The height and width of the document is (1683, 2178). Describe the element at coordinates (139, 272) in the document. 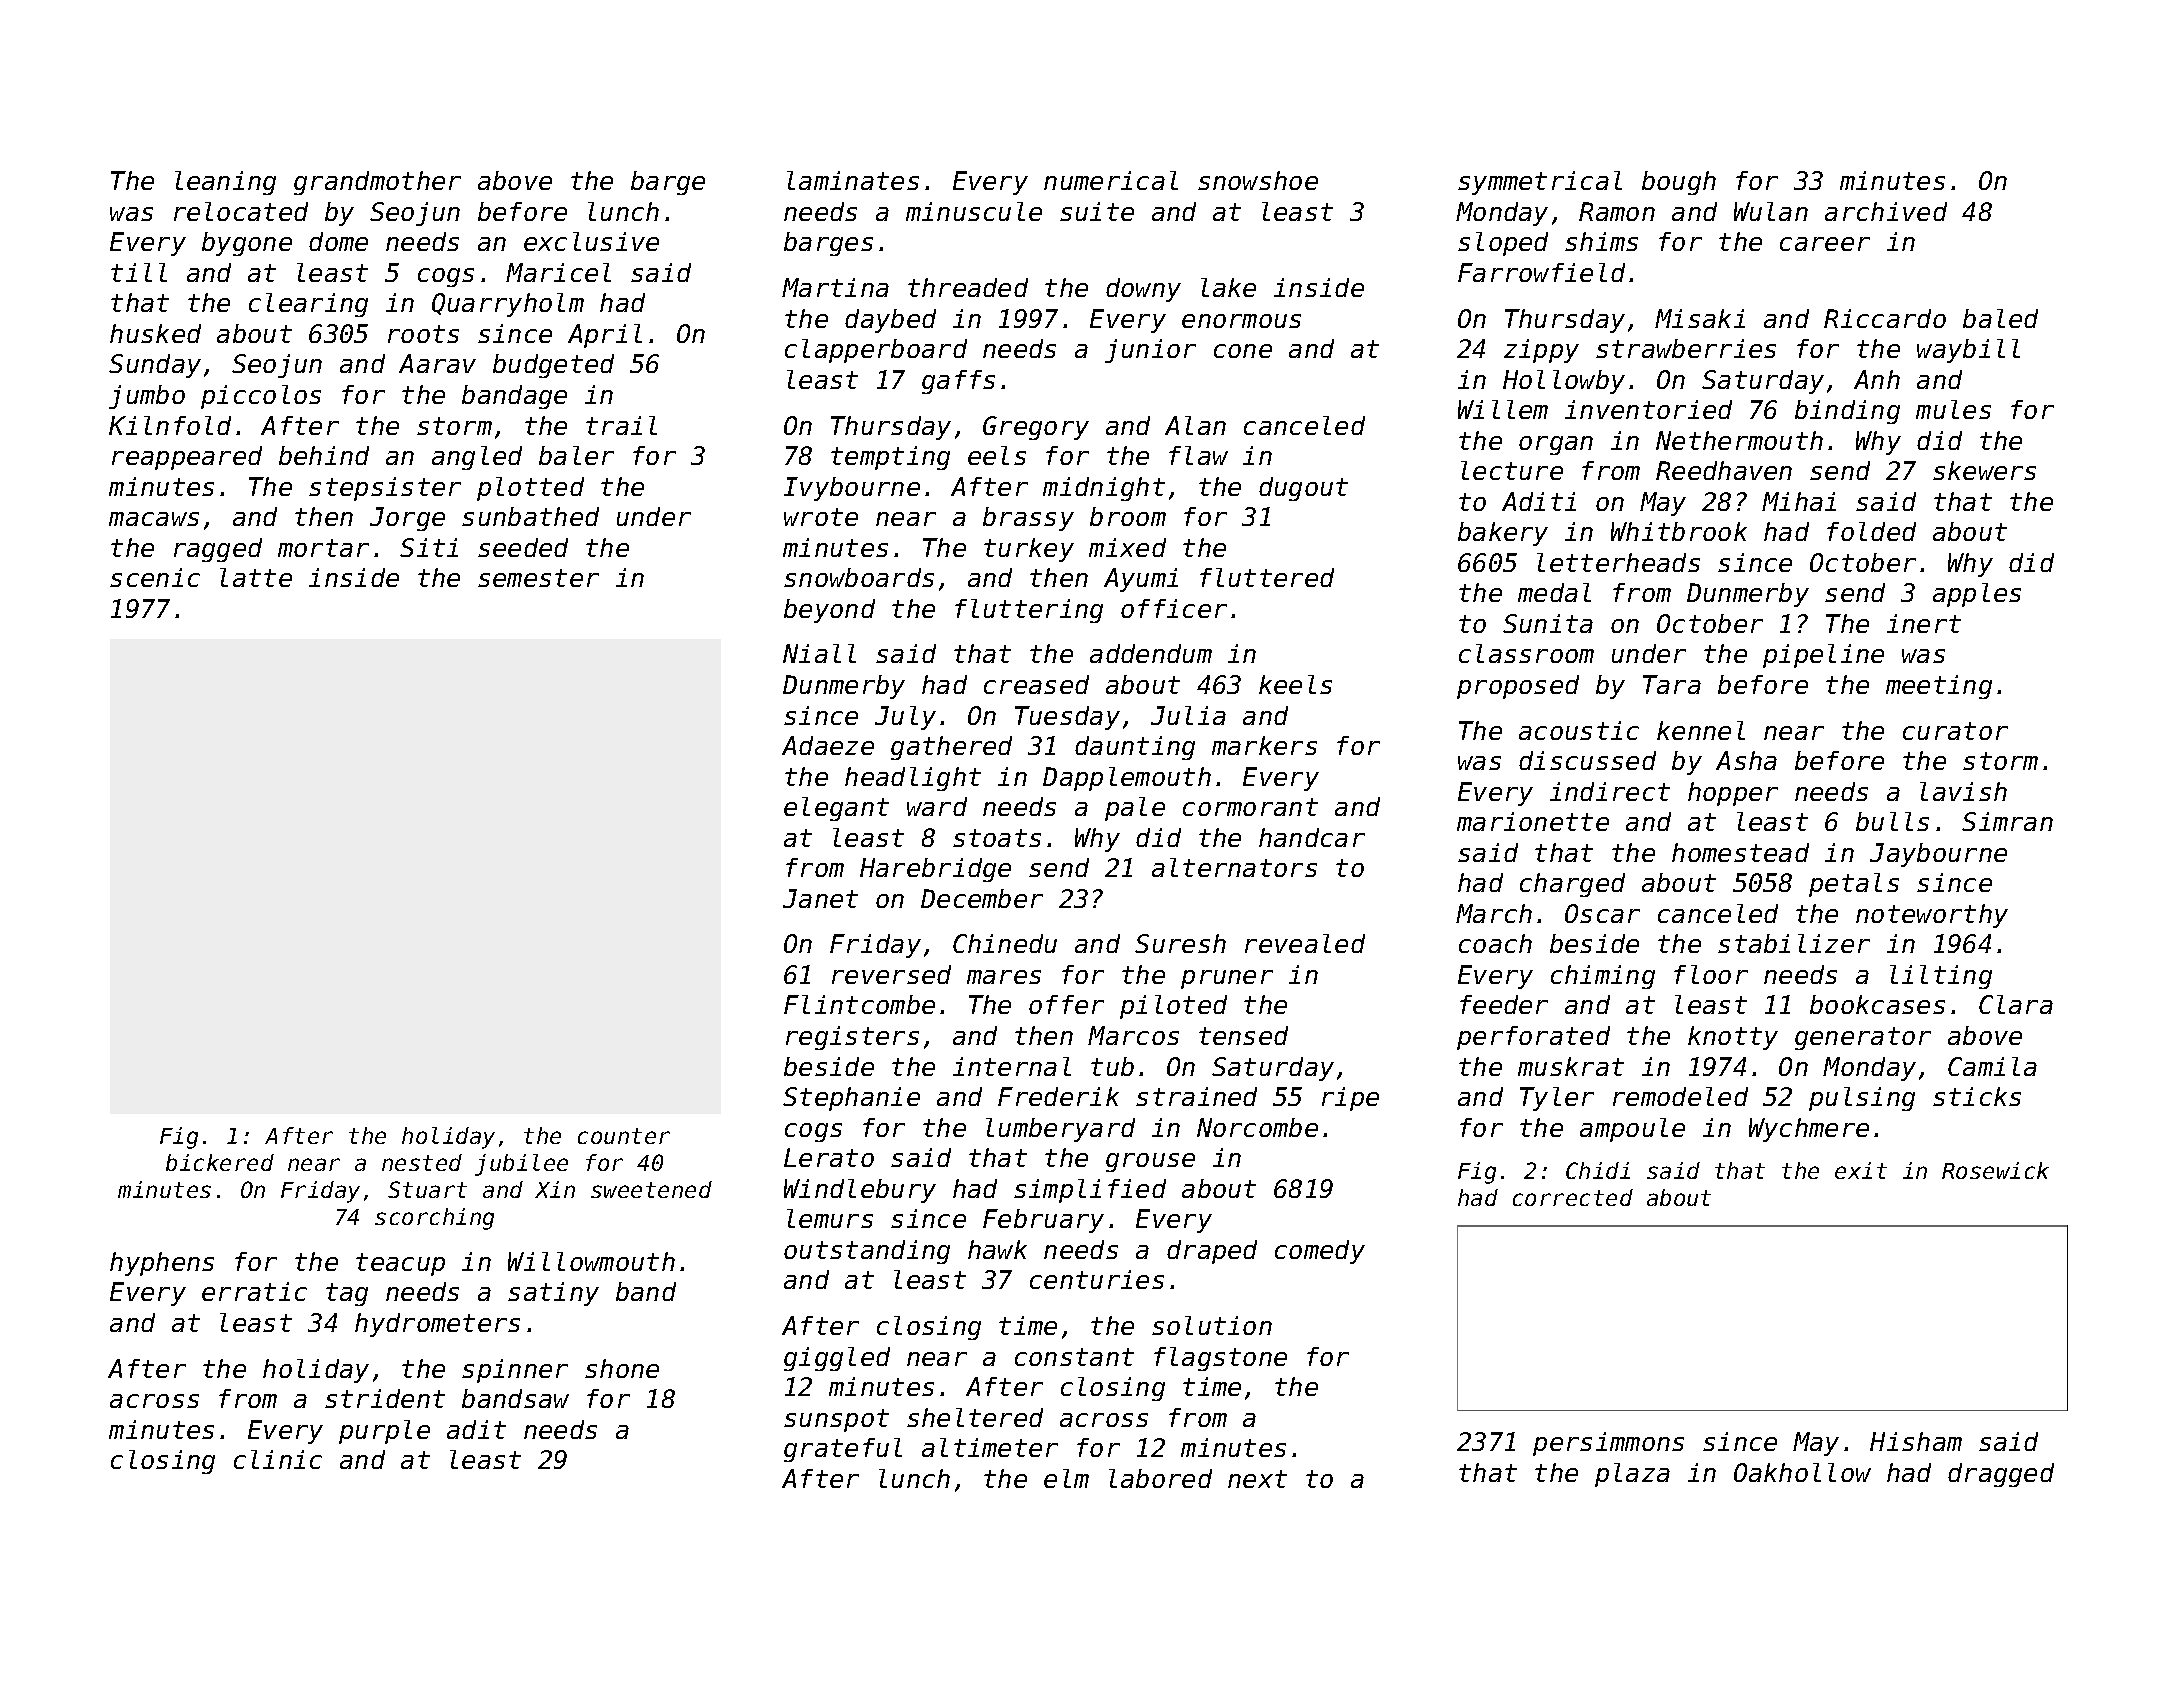

I see `till` at that location.
